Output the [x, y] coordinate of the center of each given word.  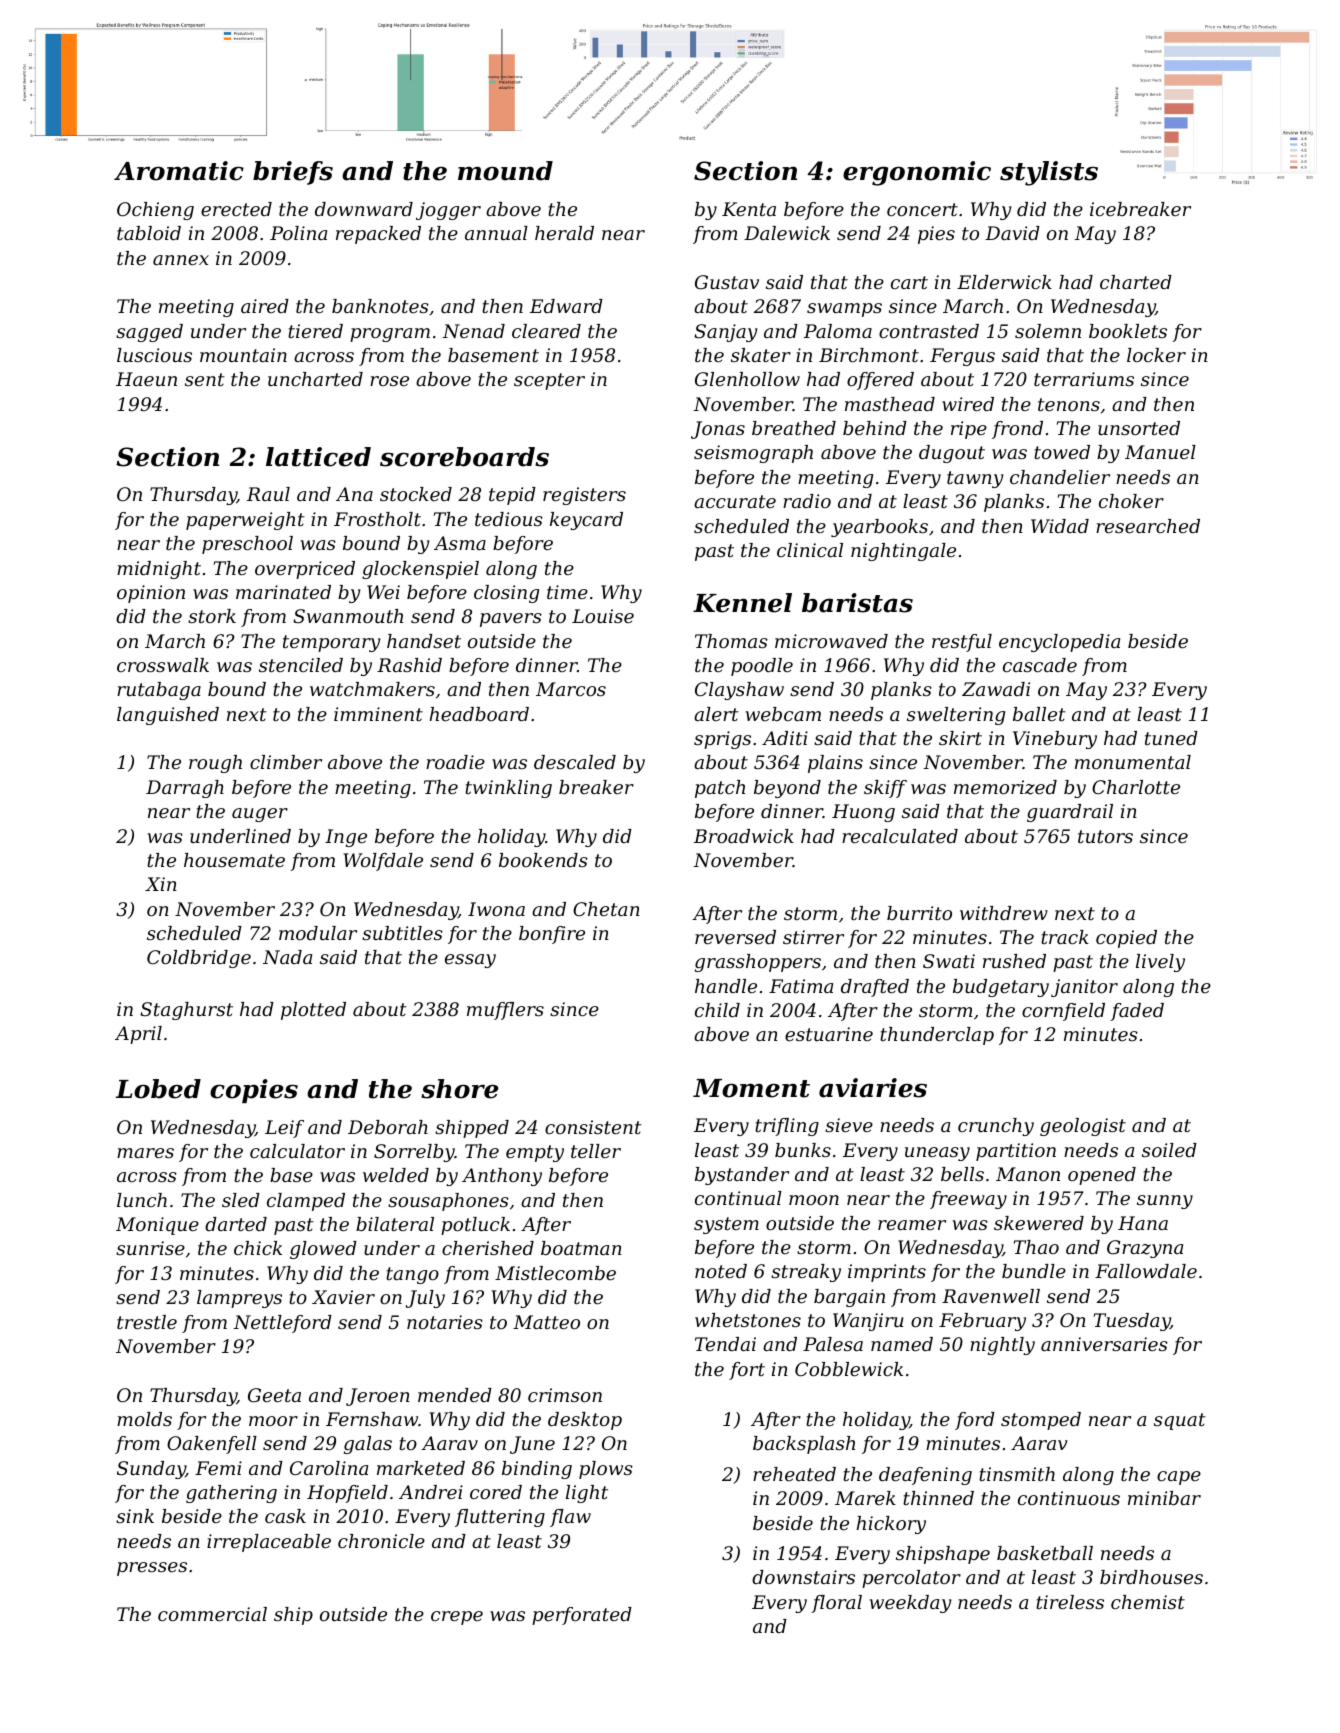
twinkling [508, 789]
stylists [1049, 173]
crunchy [996, 1127]
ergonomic [917, 173]
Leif [284, 1129]
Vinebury [1055, 740]
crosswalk [163, 665]
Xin [161, 884]
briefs [293, 173]
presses [152, 1569]
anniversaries [1104, 1344]
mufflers [505, 1011]
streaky [806, 1273]
